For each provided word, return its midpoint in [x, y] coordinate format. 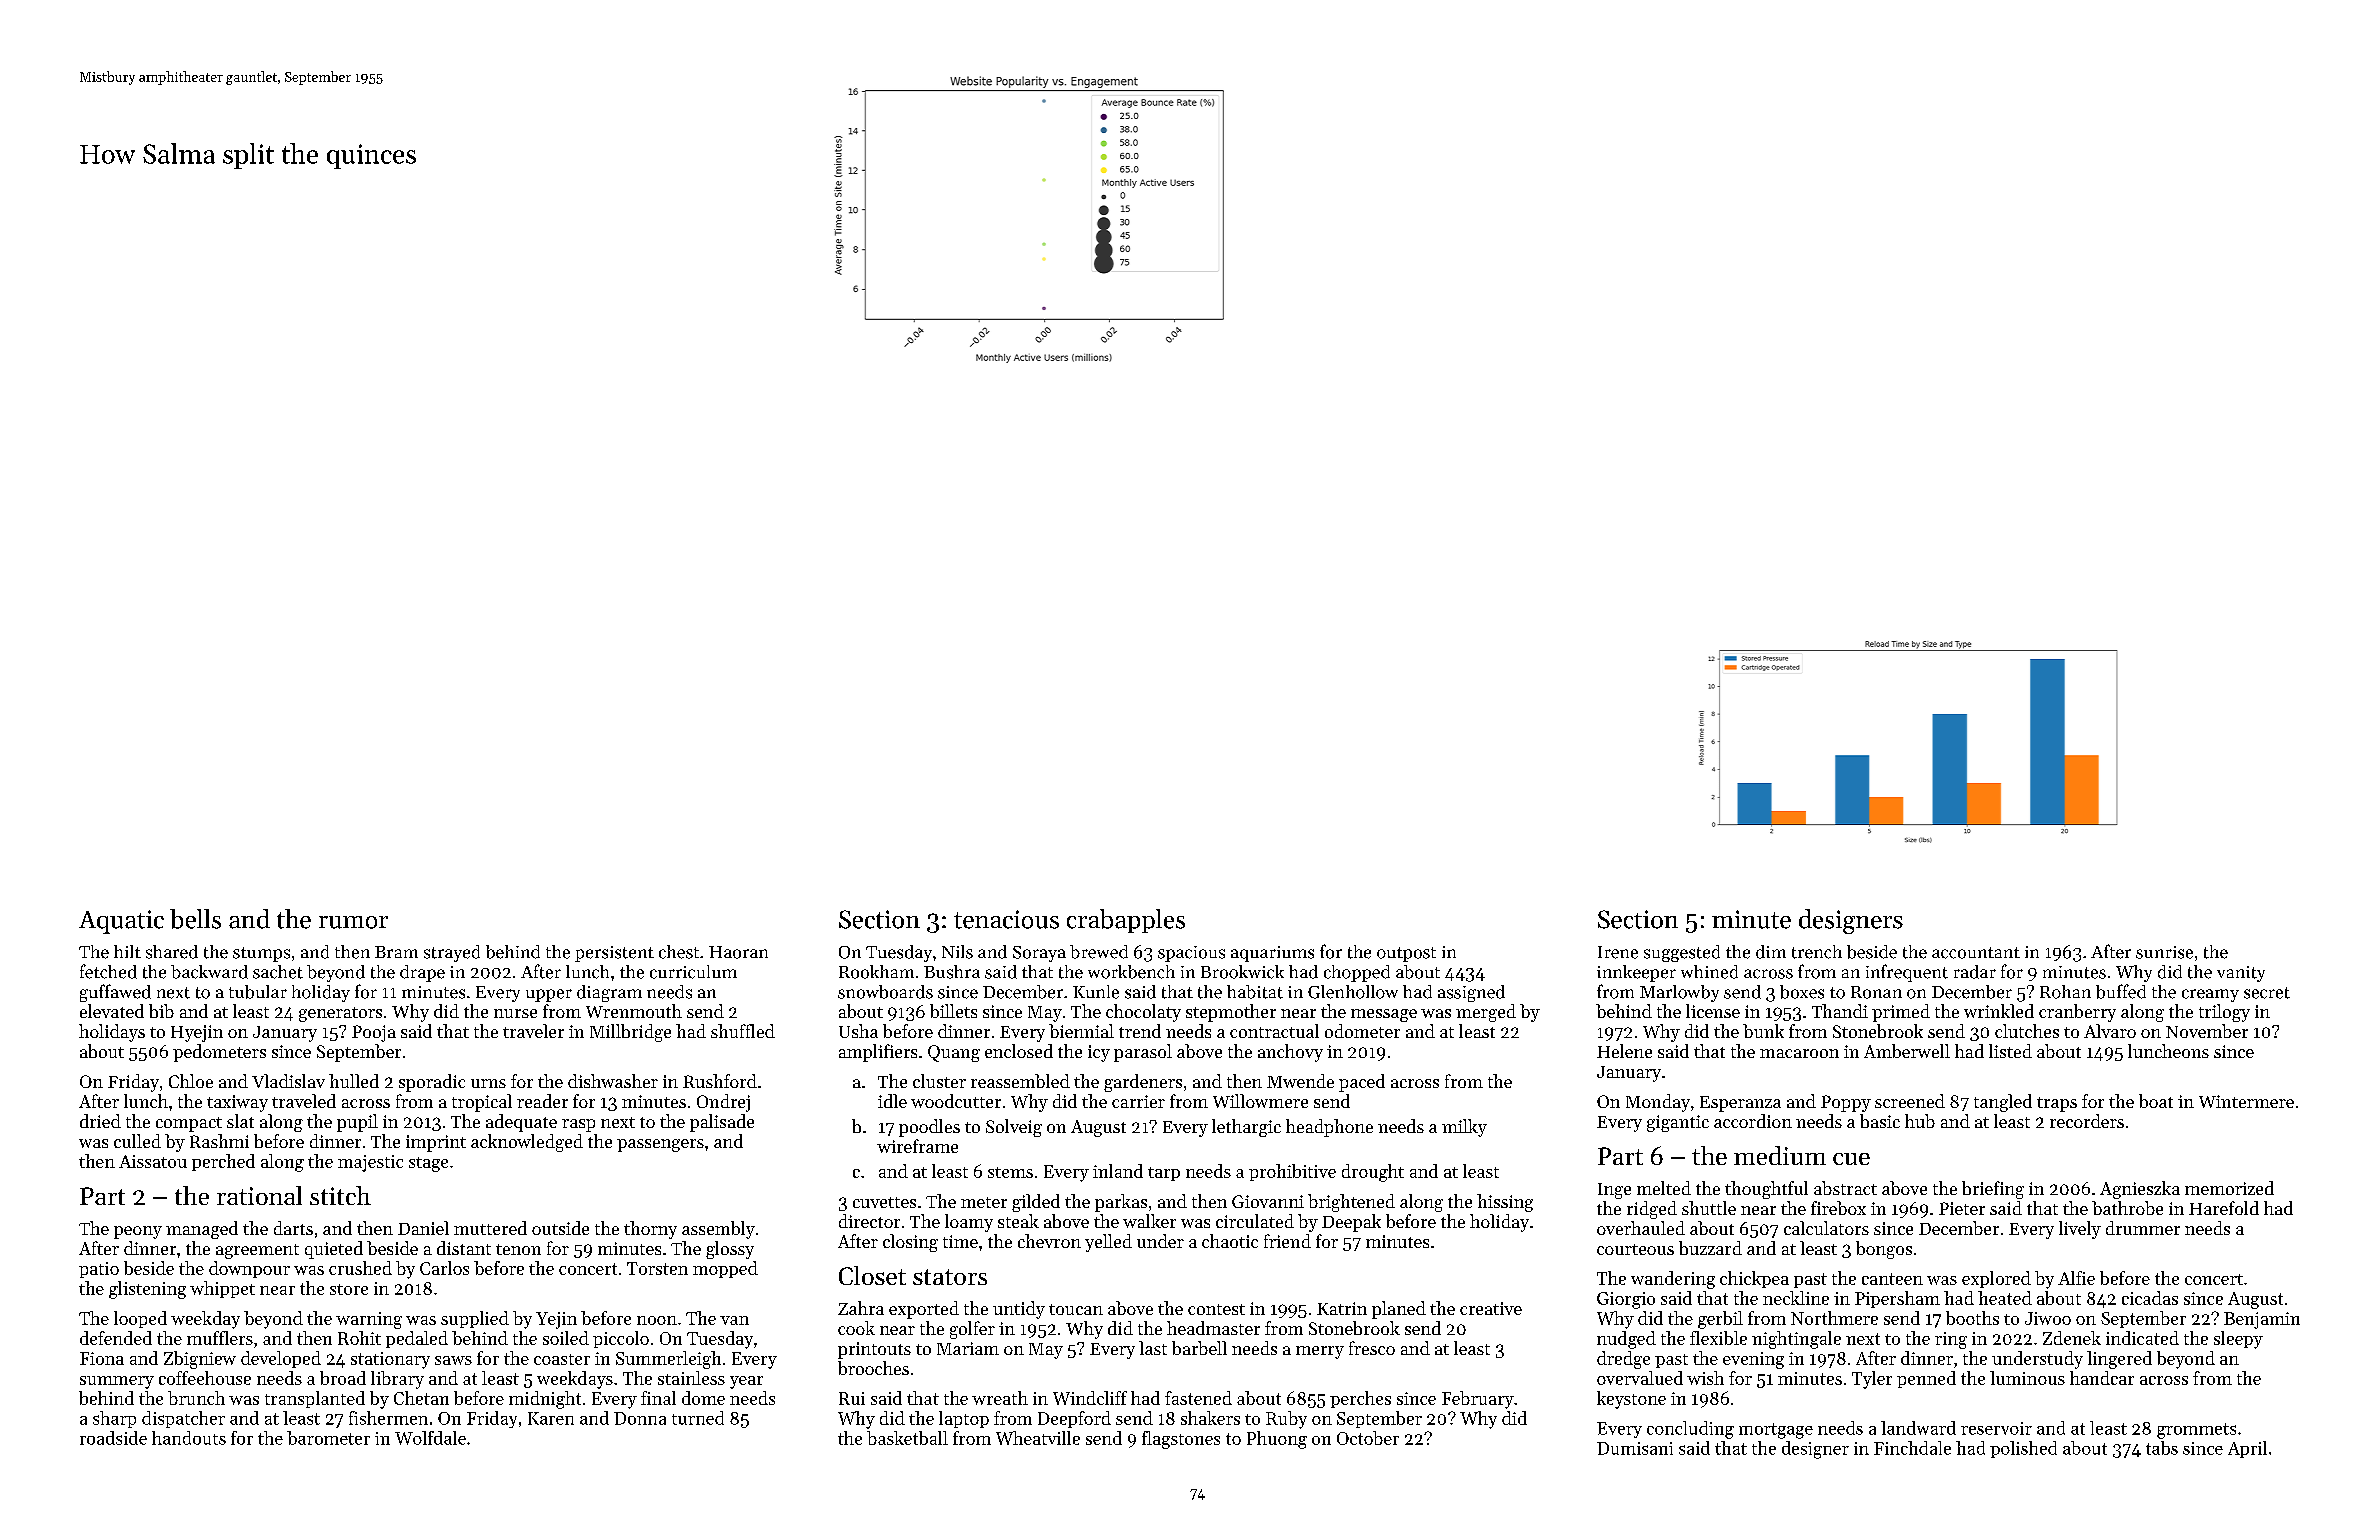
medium [1780, 1155]
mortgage [1776, 1431]
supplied [475, 1319]
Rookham [876, 972]
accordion [1753, 1121]
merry [1320, 1352]
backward [209, 972]
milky [1464, 1128]
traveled [304, 1101]
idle [892, 1101]
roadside [113, 1438]
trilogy [2224, 1013]
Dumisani [1635, 1448]
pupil [357, 1123]
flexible [1718, 1338]
